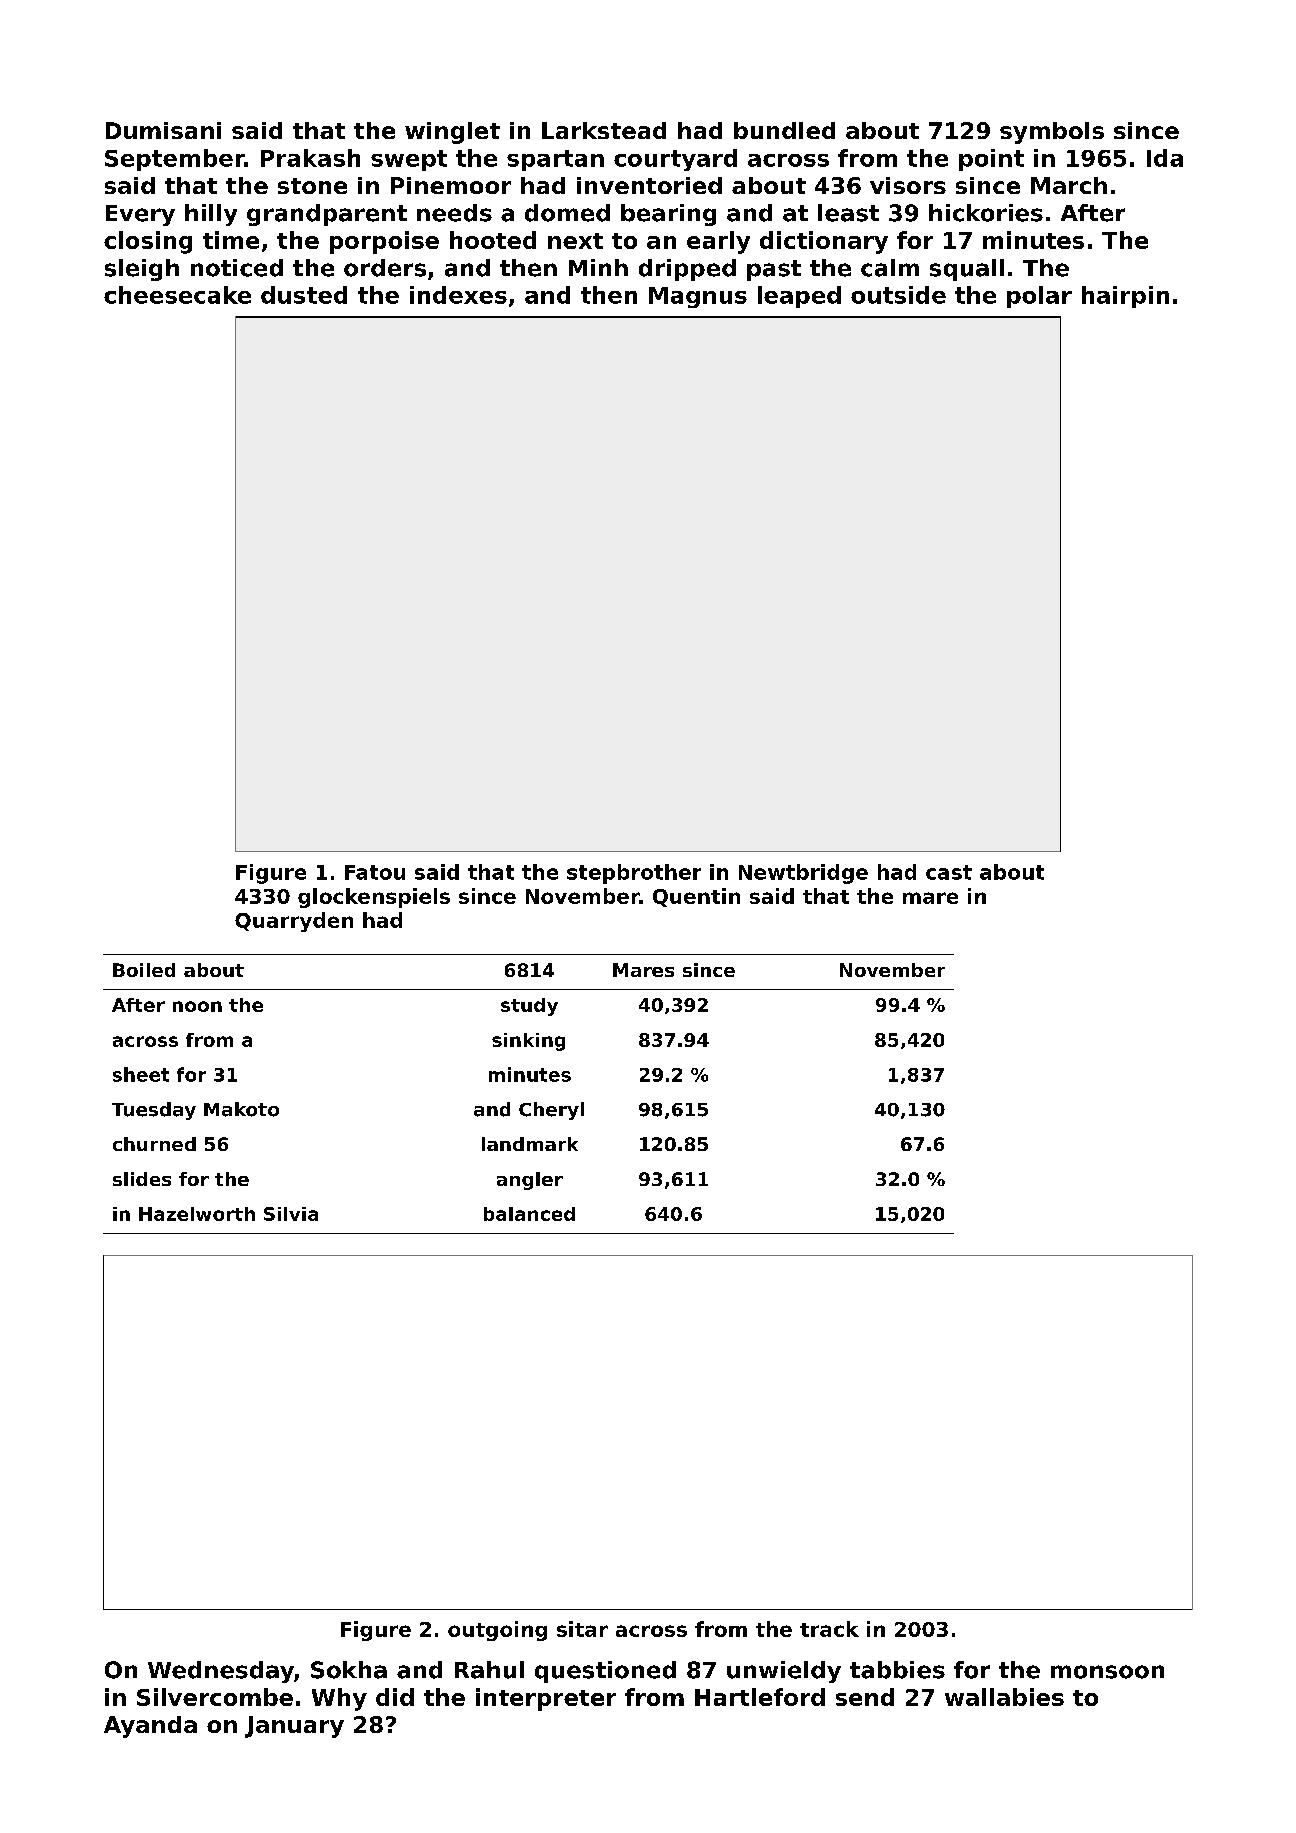 The image size is (1296, 1833). I want to click on Quentin, so click(696, 897).
